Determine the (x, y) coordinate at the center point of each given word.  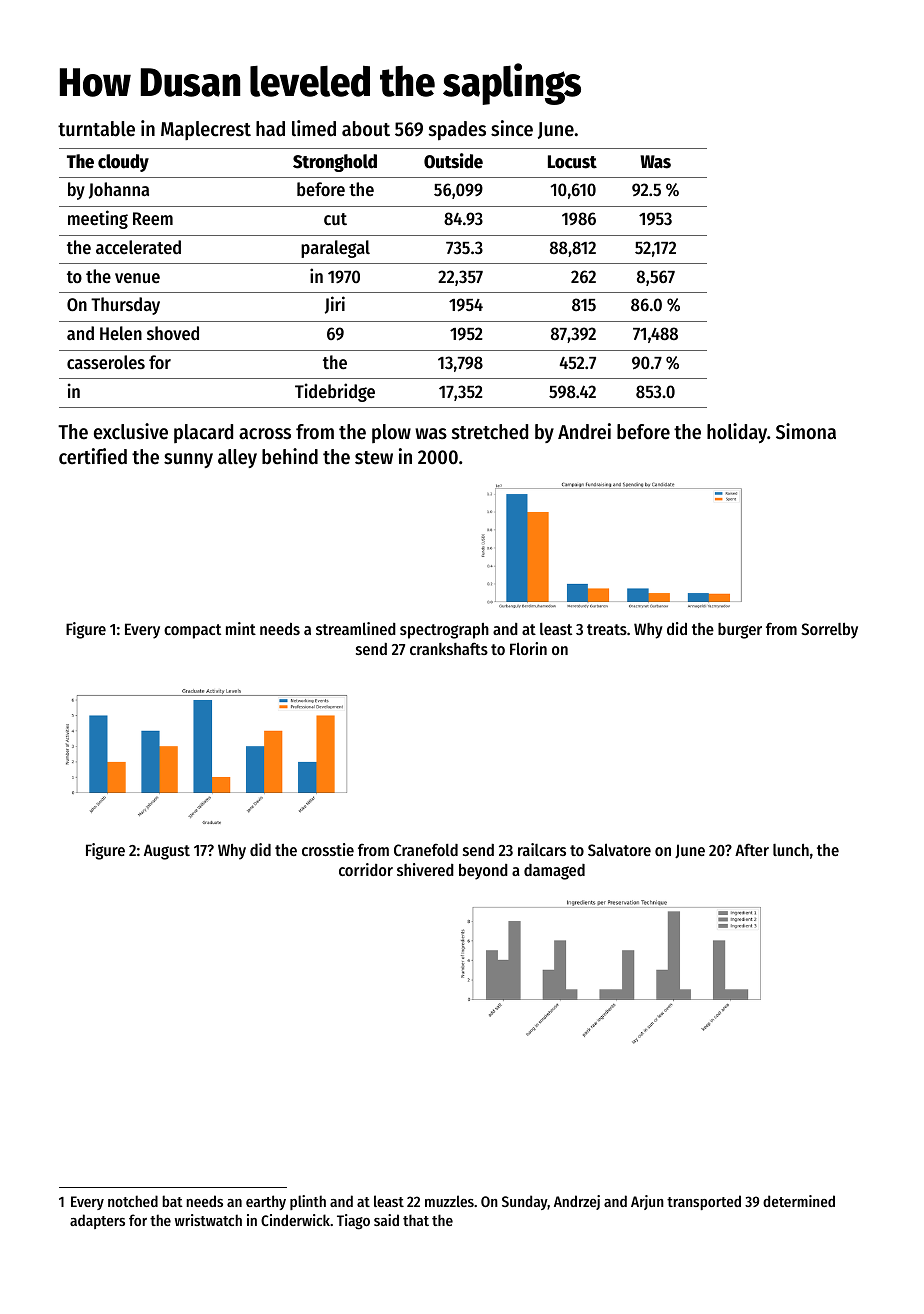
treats (607, 629)
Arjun (647, 1202)
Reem (153, 218)
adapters (97, 1221)
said (386, 1220)
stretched (490, 432)
